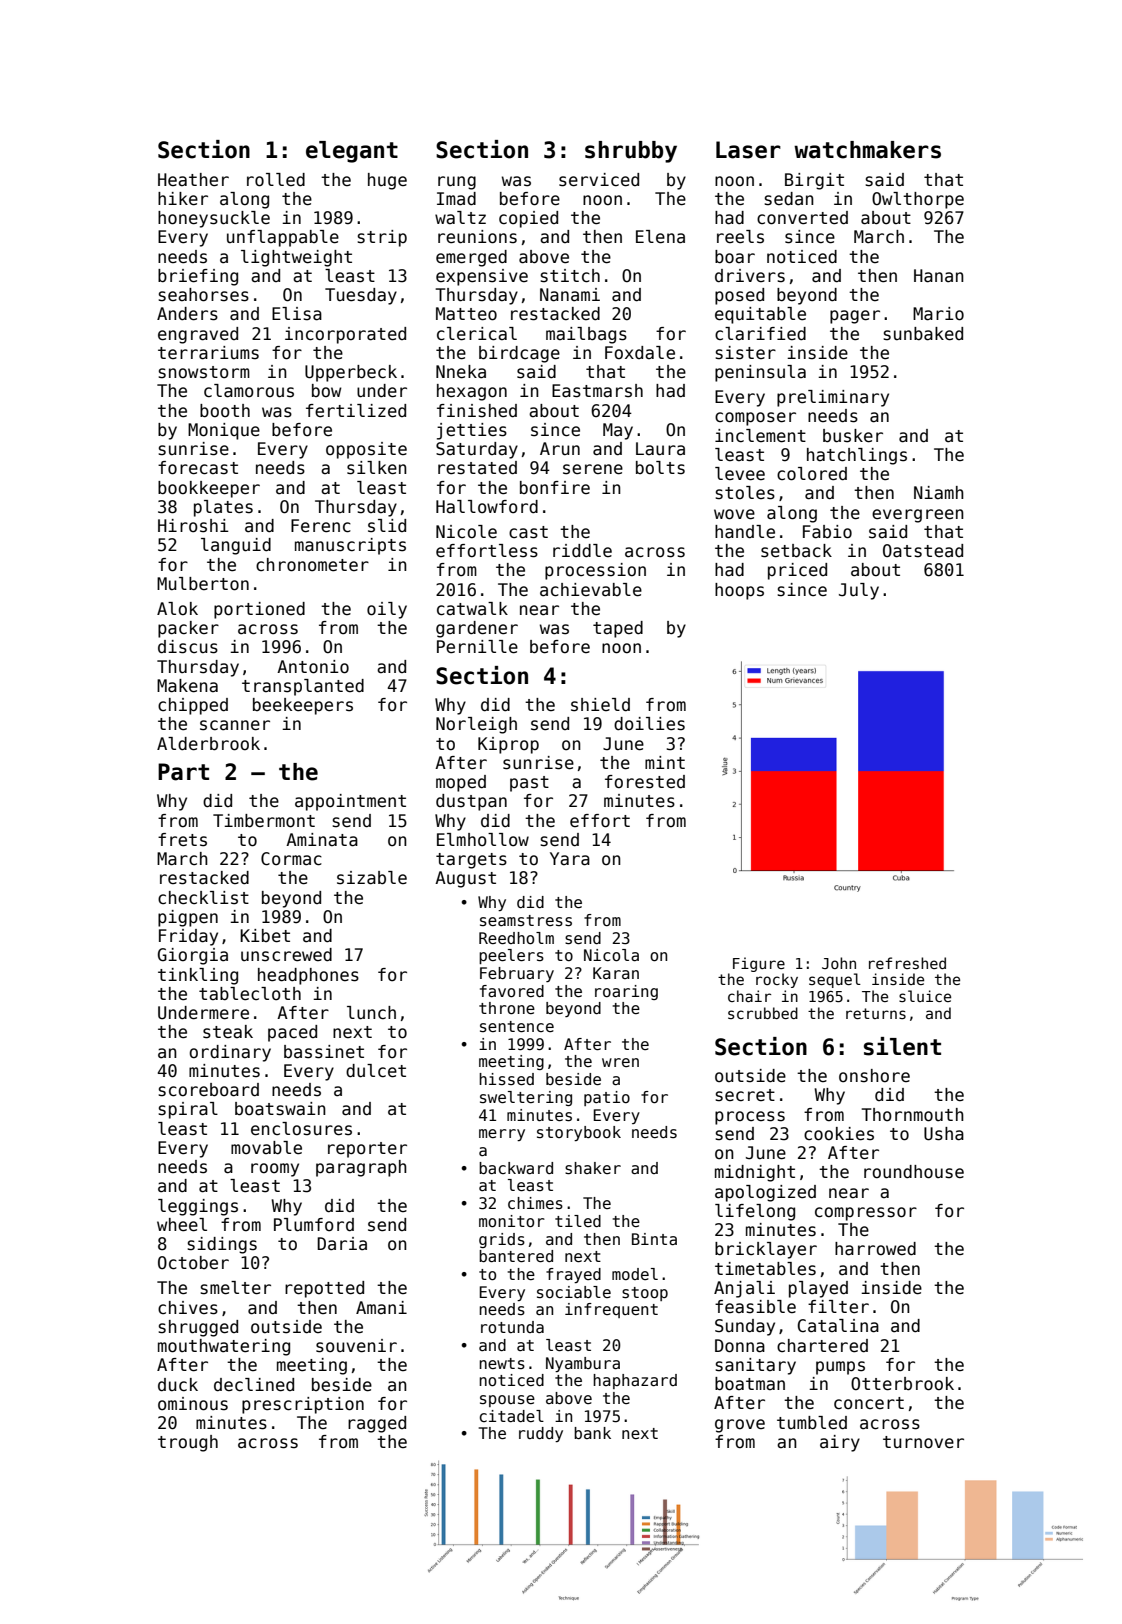 This document has width=1122, height=1624. What do you see at coordinates (597, 391) in the document?
I see `Eastmarsh` at bounding box center [597, 391].
